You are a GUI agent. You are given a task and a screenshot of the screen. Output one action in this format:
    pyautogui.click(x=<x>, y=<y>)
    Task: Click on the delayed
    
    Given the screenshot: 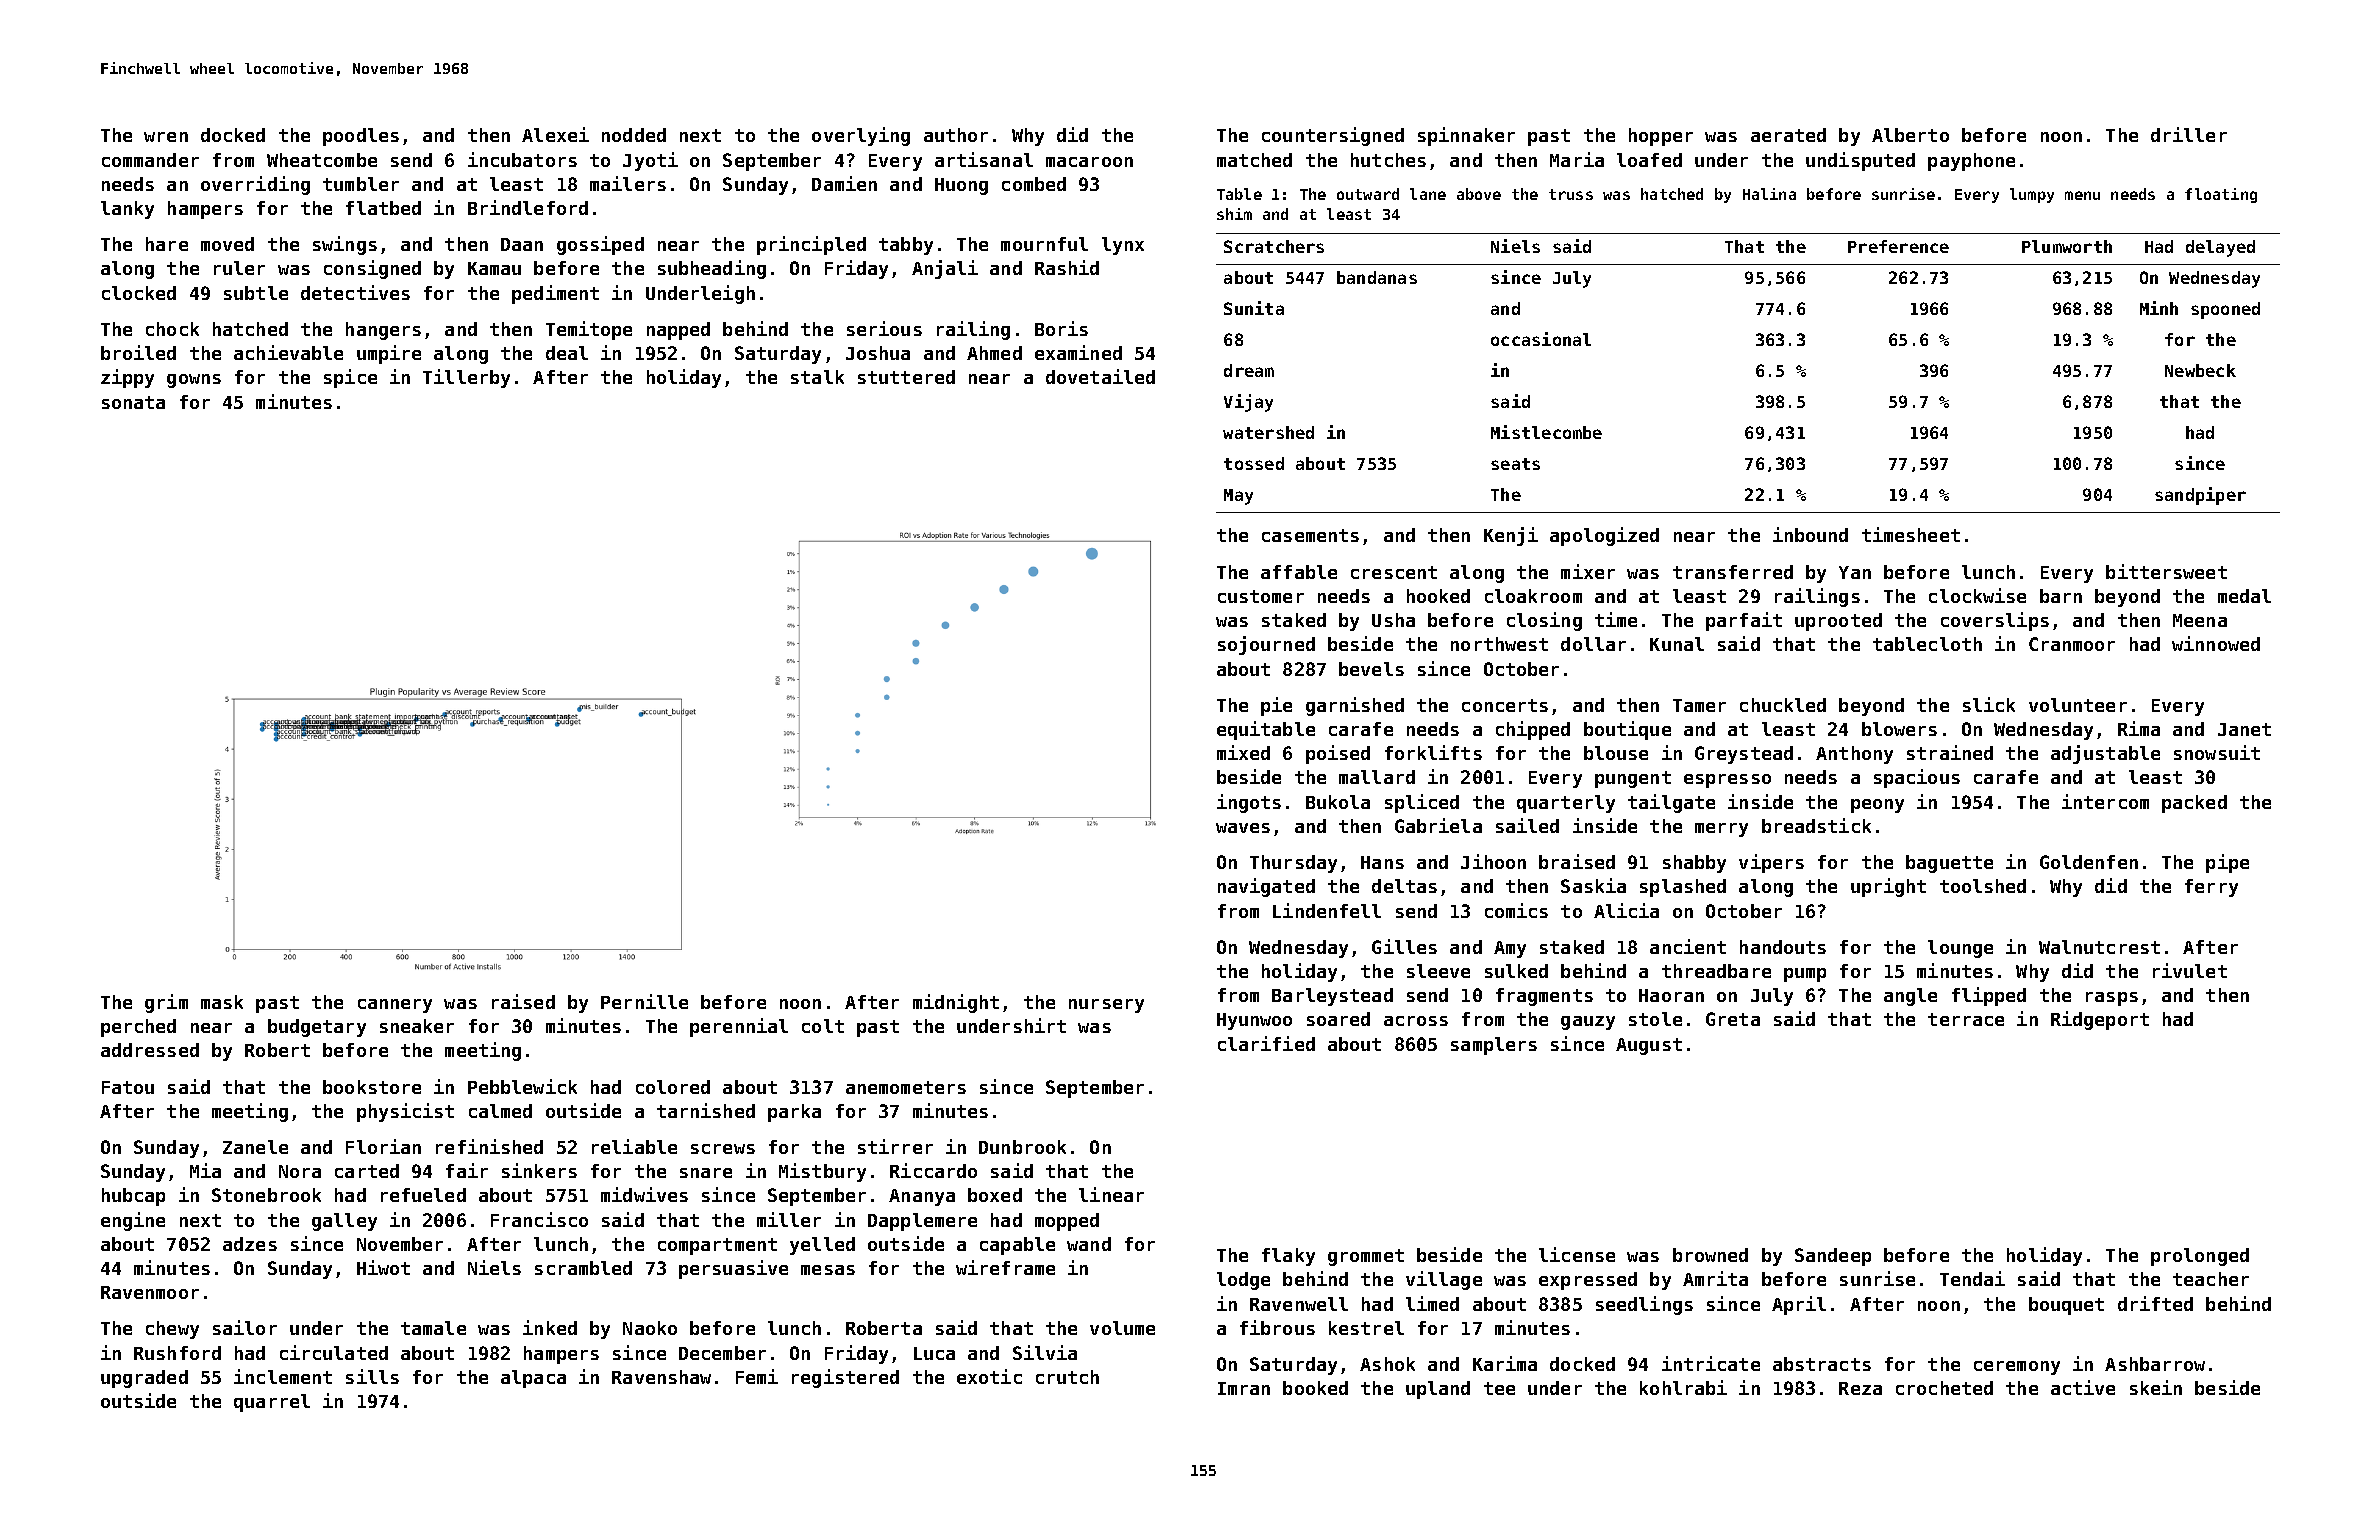 What is the action you would take?
    pyautogui.click(x=2220, y=248)
